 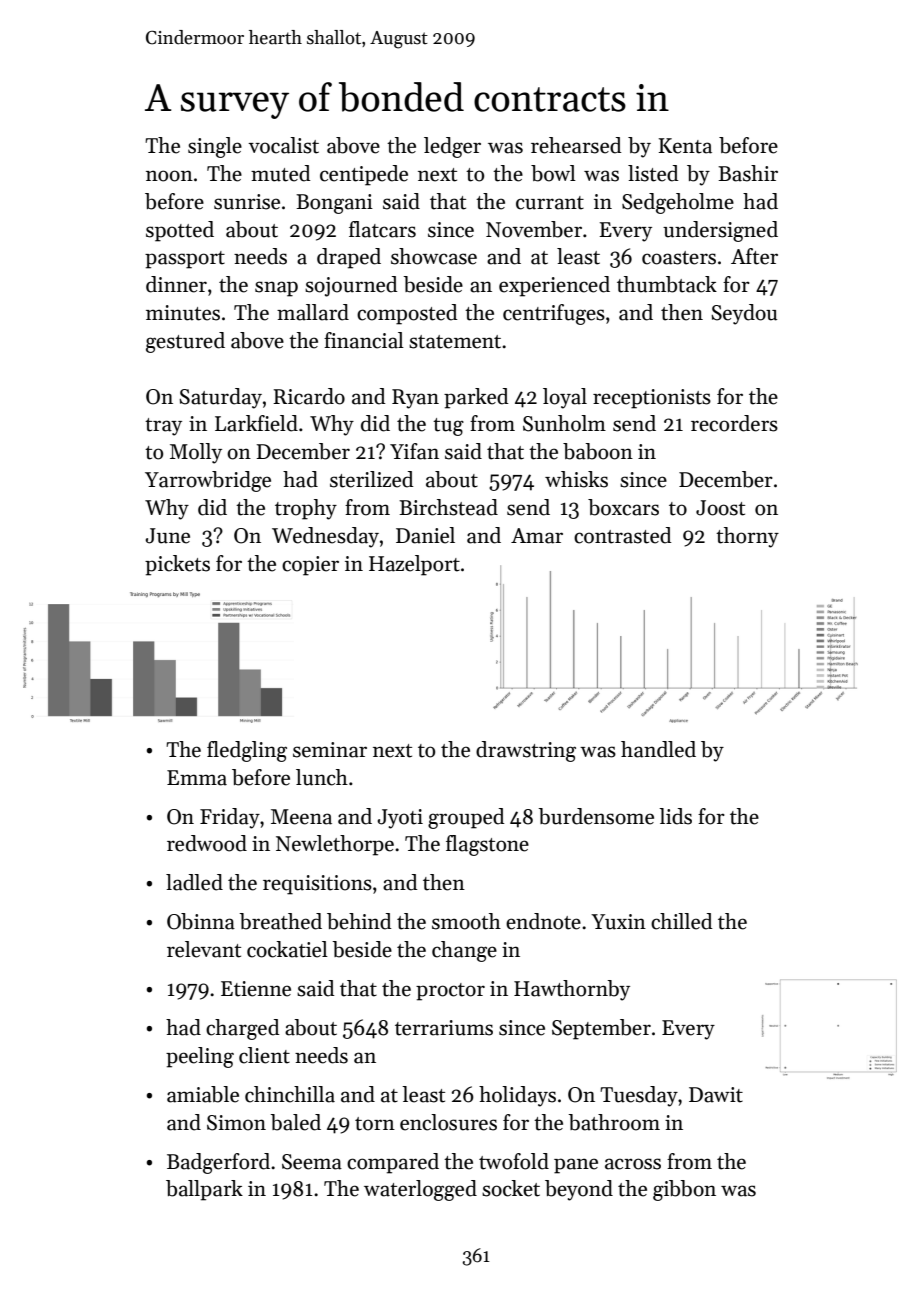 What do you see at coordinates (310, 566) in the image?
I see `copier` at bounding box center [310, 566].
